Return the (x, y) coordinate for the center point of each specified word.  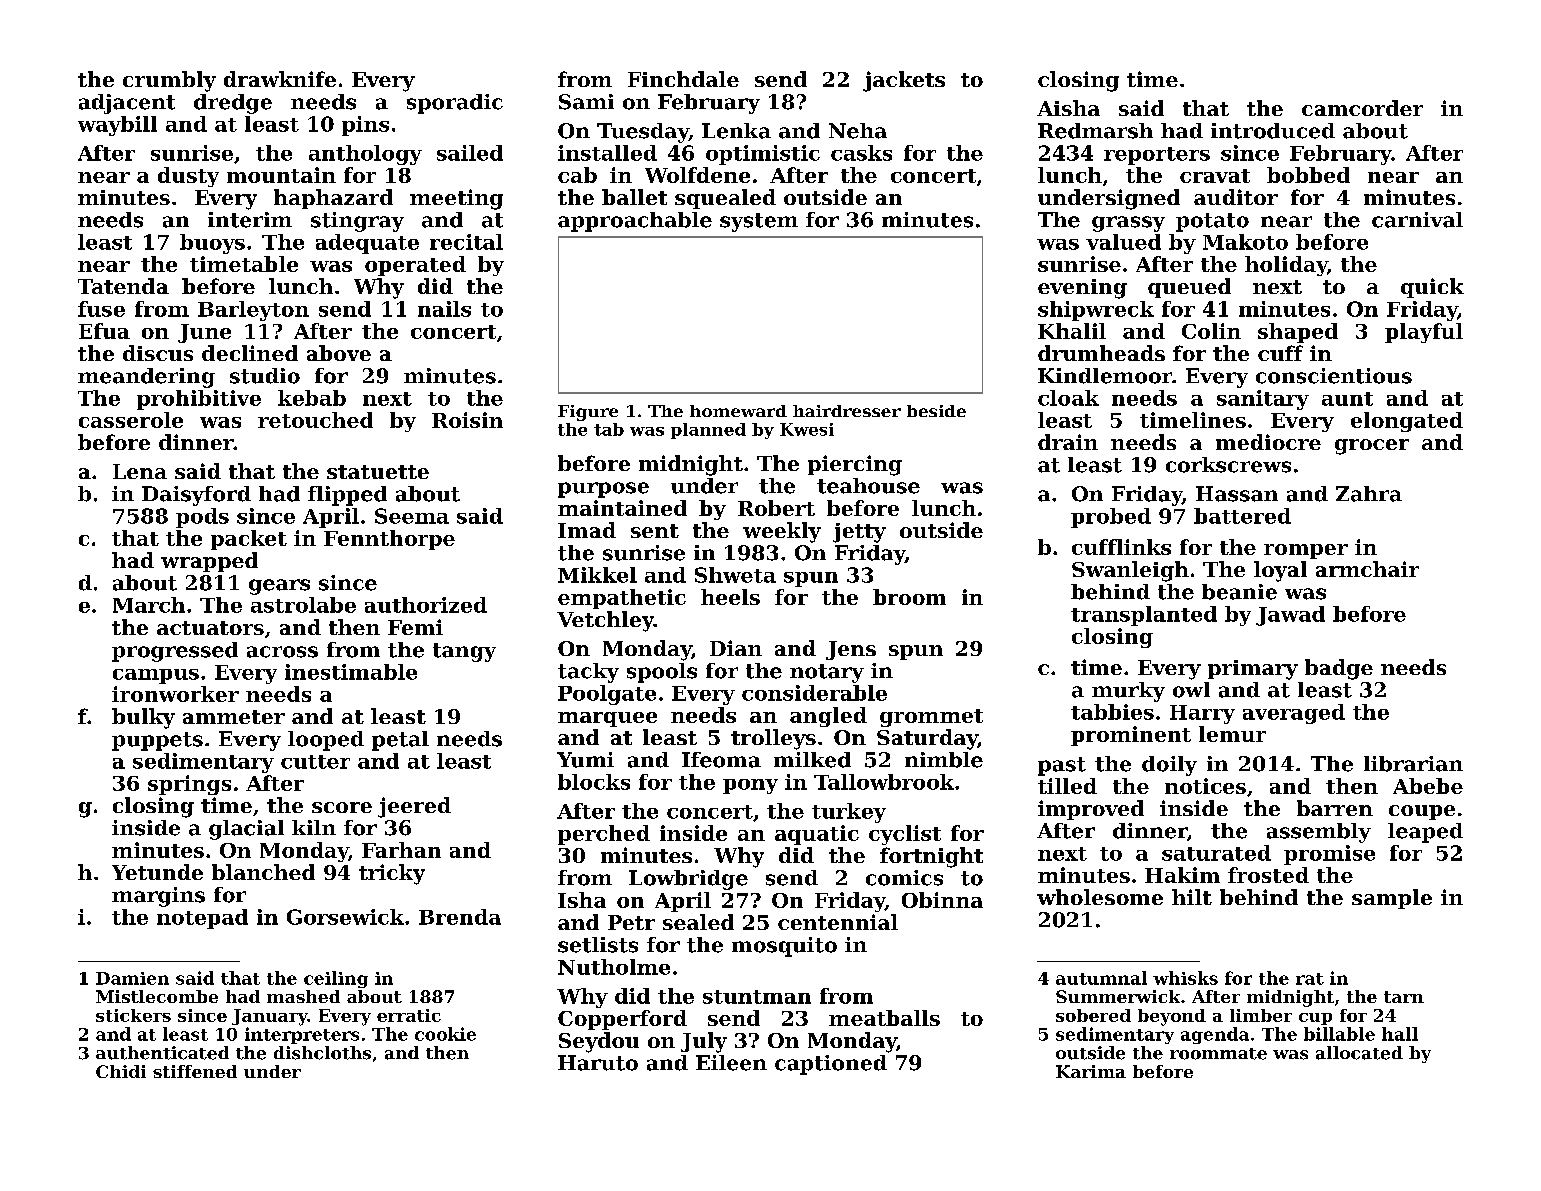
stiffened (195, 1071)
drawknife (280, 79)
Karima (1091, 1071)
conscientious (1334, 376)
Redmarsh (1095, 131)
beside (936, 411)
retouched (315, 420)
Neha (858, 131)
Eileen (731, 1063)
